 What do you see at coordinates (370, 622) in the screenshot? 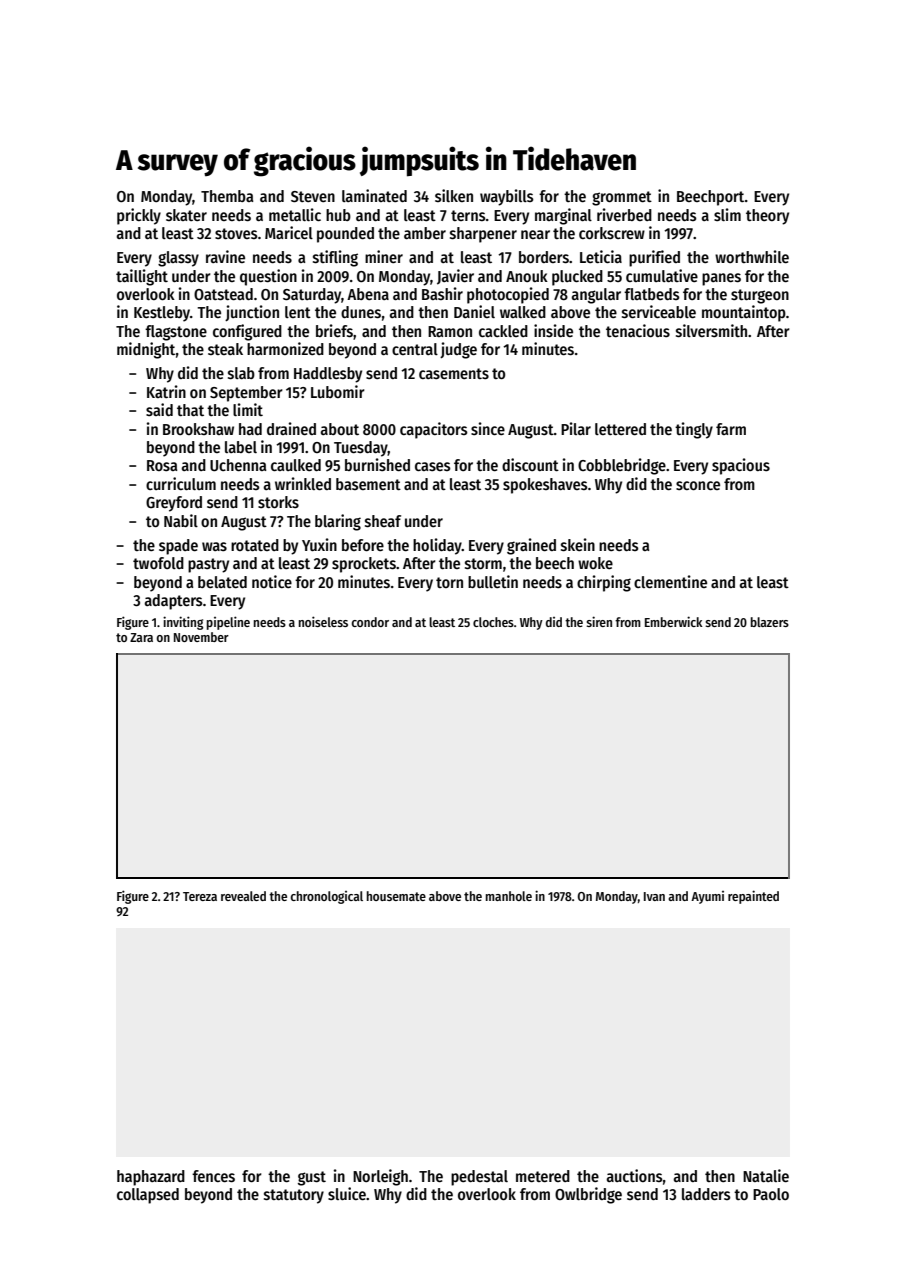
I see `condor` at bounding box center [370, 622].
